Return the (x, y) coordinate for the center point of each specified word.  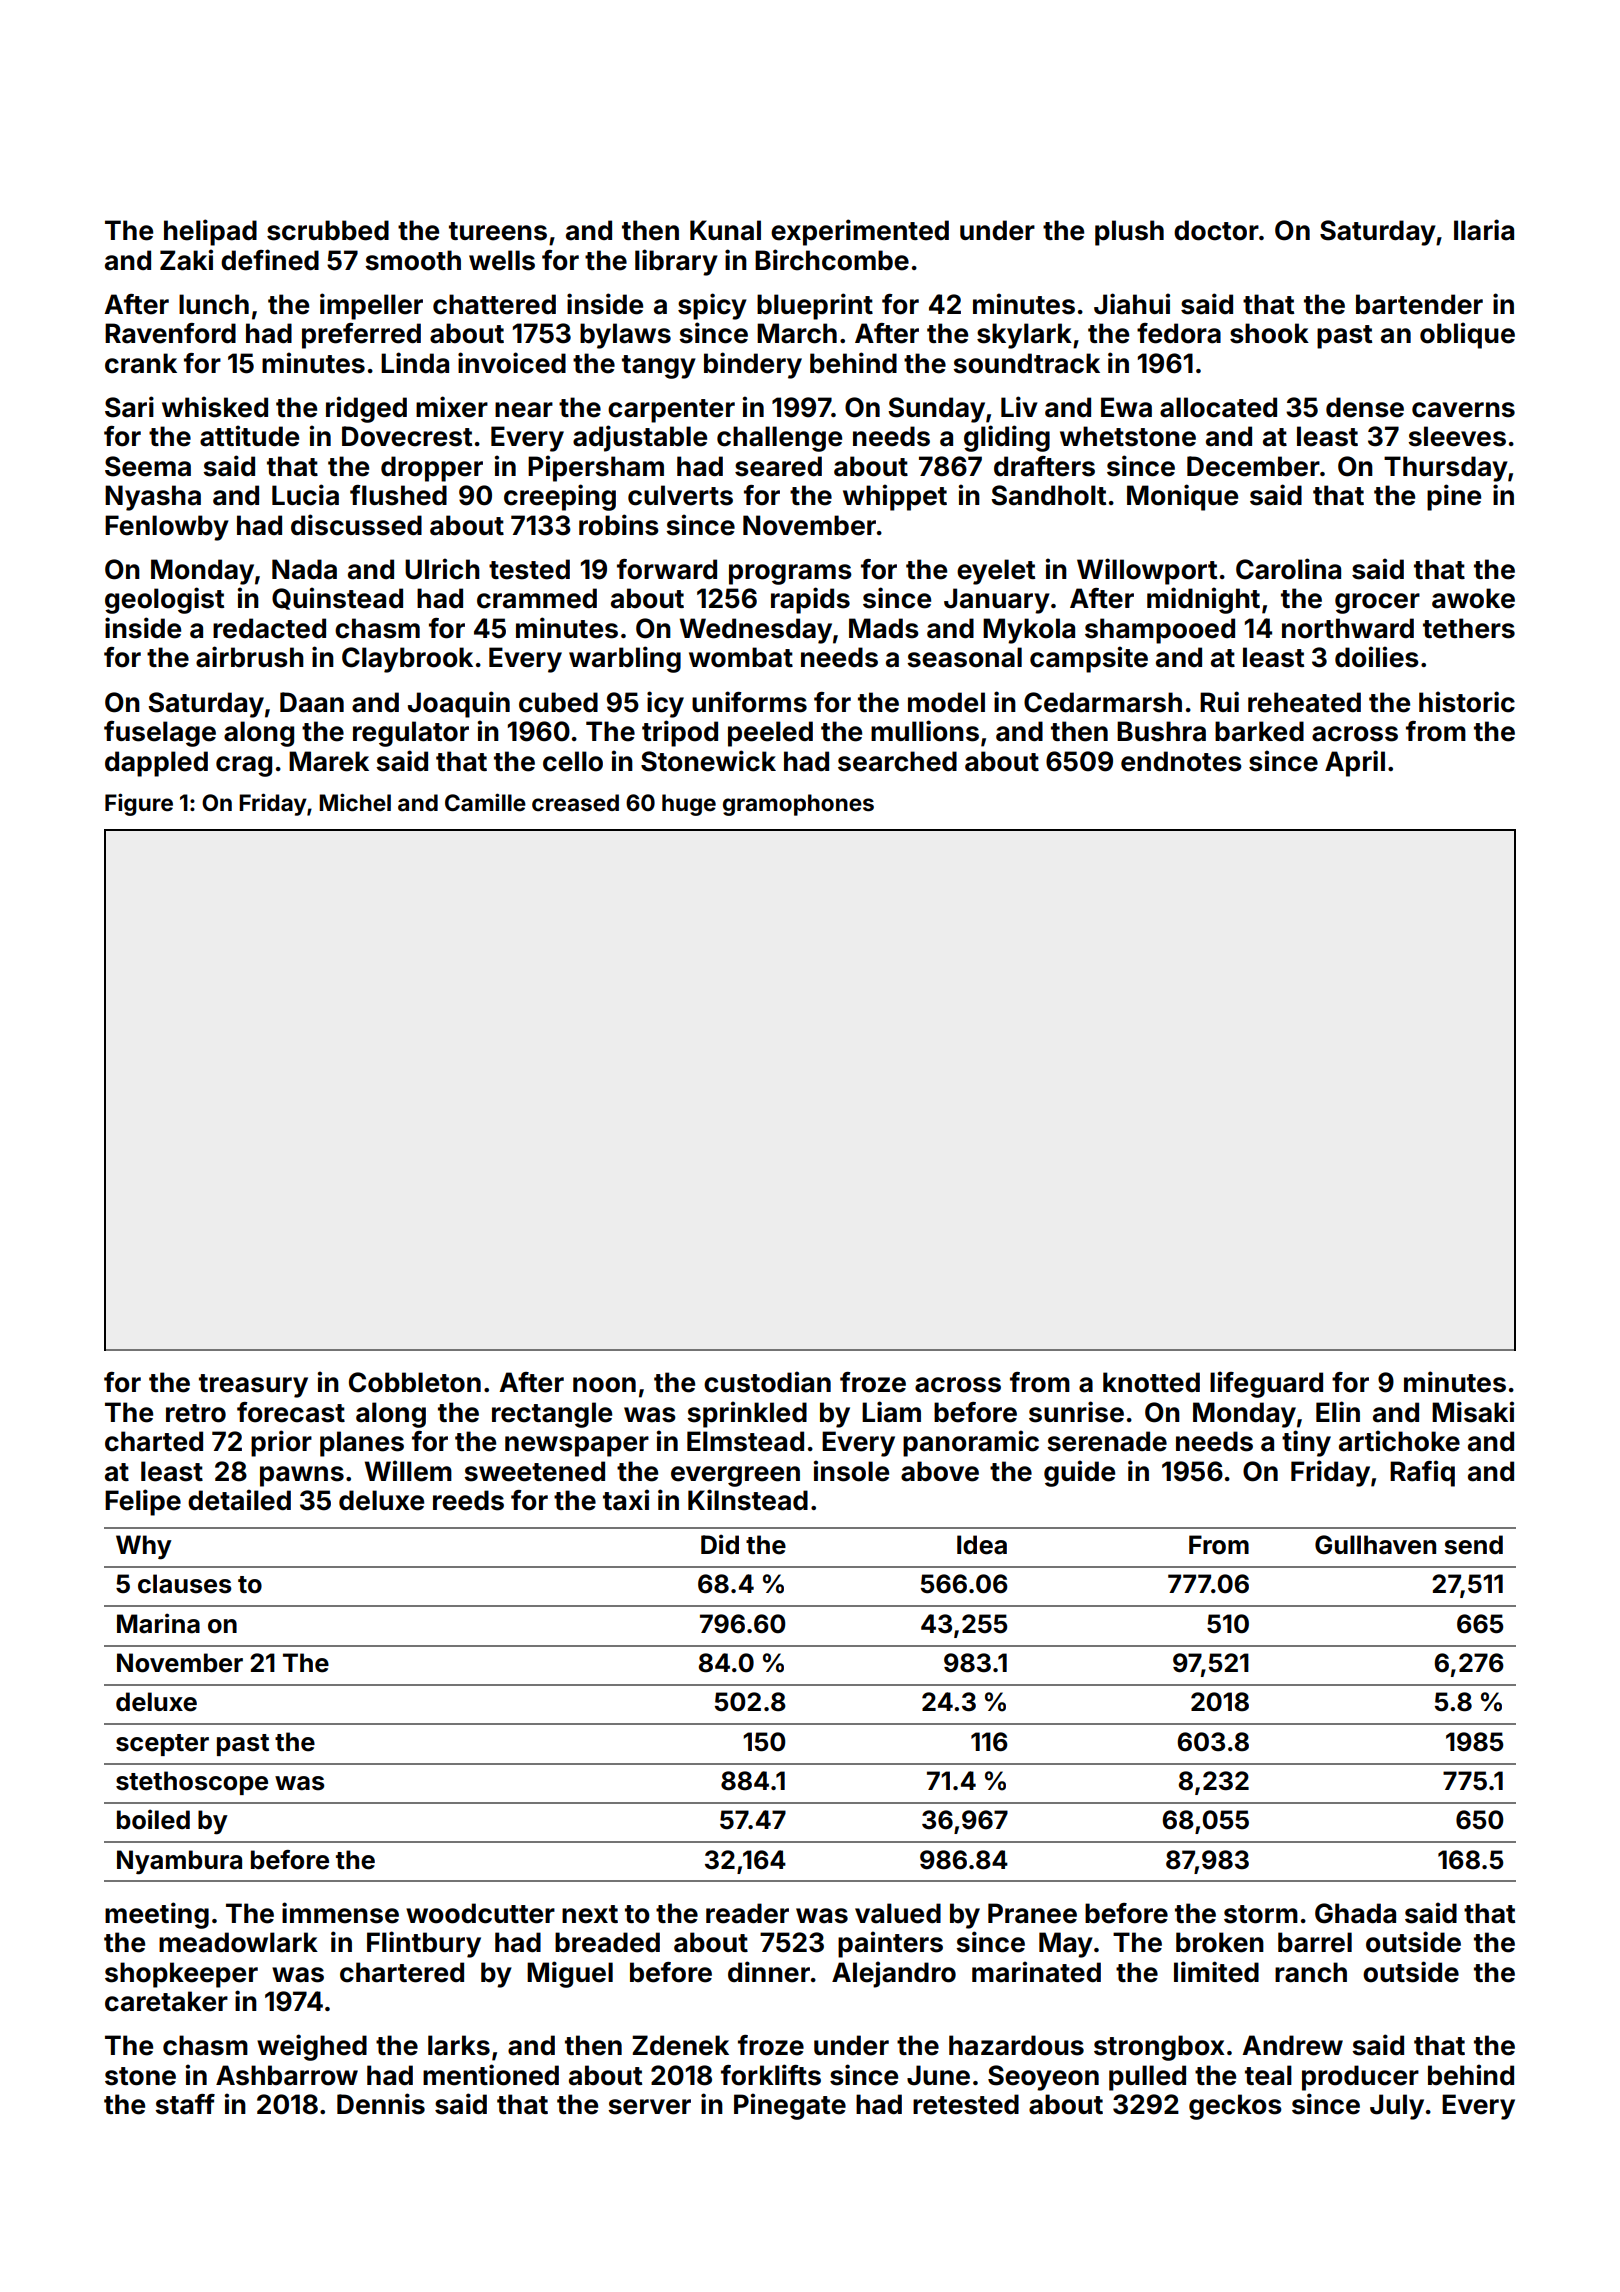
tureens (498, 231)
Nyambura (179, 1862)
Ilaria (1484, 230)
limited (1216, 1972)
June (938, 2075)
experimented (860, 232)
